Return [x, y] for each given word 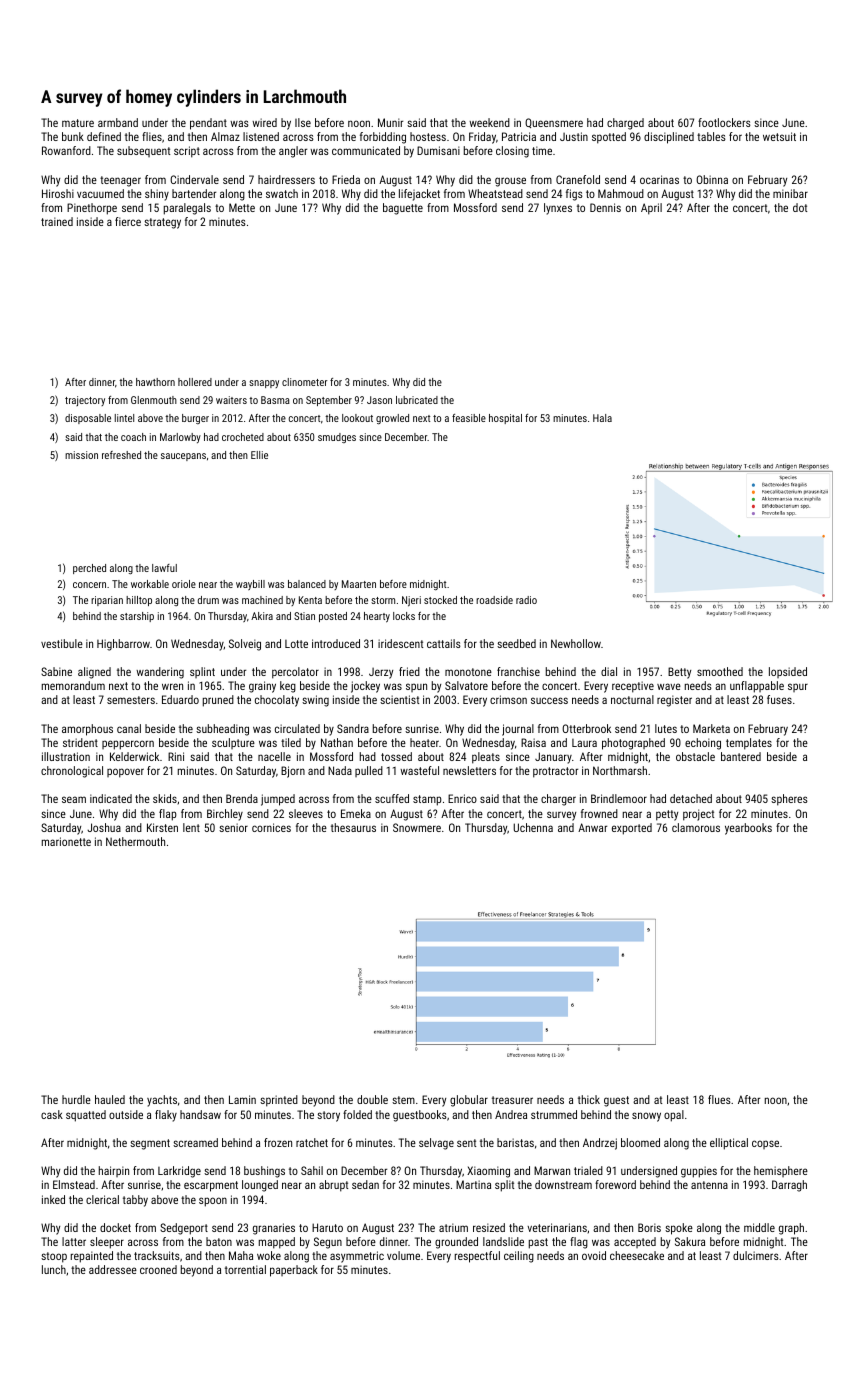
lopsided [788, 672]
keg [288, 687]
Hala [602, 418]
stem [403, 1100]
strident [80, 742]
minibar [790, 193]
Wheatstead [495, 193]
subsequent [143, 151]
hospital [505, 419]
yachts [162, 1101]
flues [719, 1099]
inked [53, 1199]
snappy [264, 384]
